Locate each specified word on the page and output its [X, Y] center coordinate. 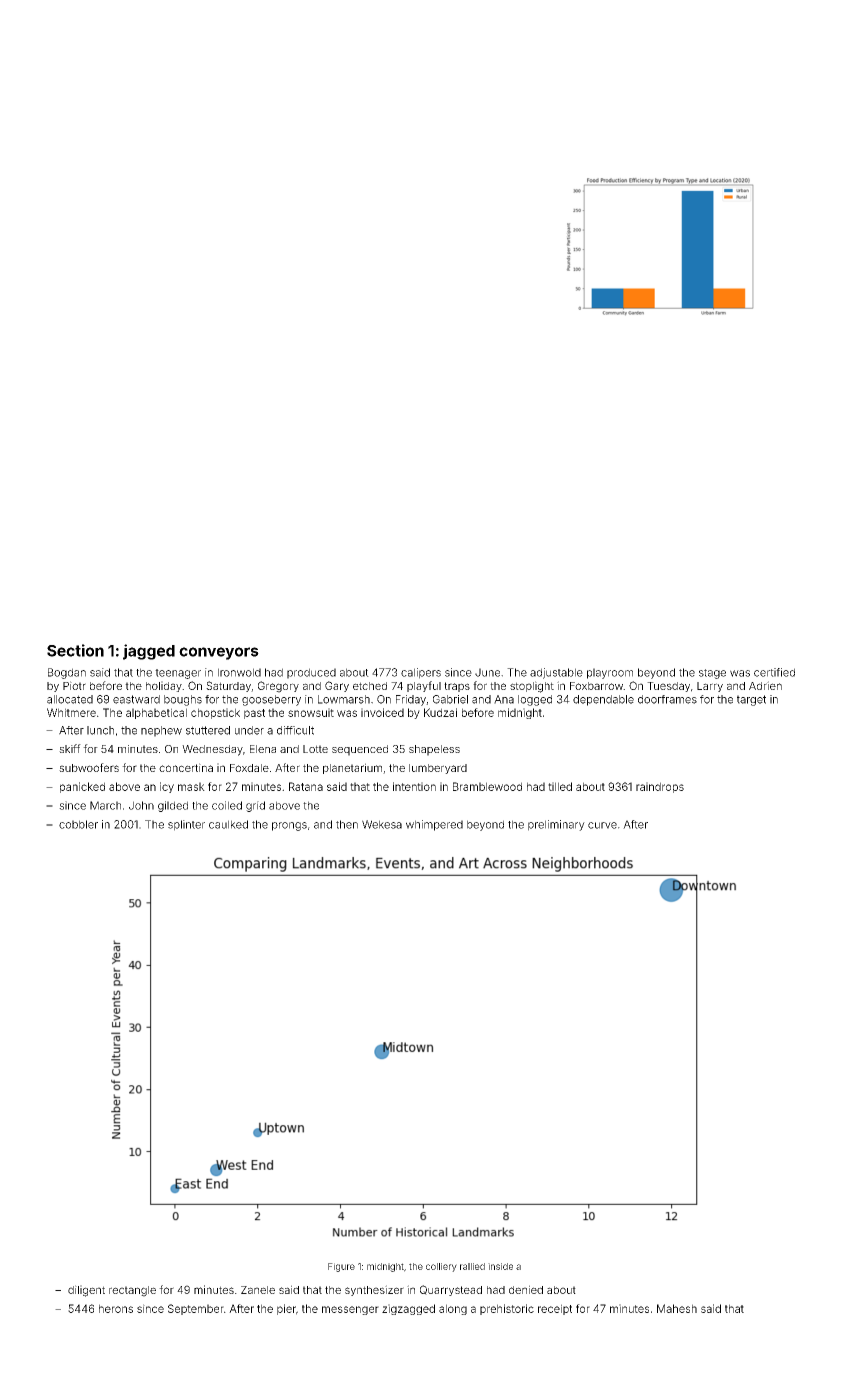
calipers [421, 673]
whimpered [434, 825]
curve [602, 825]
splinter [186, 825]
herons [116, 1308]
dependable [603, 700]
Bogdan [67, 673]
